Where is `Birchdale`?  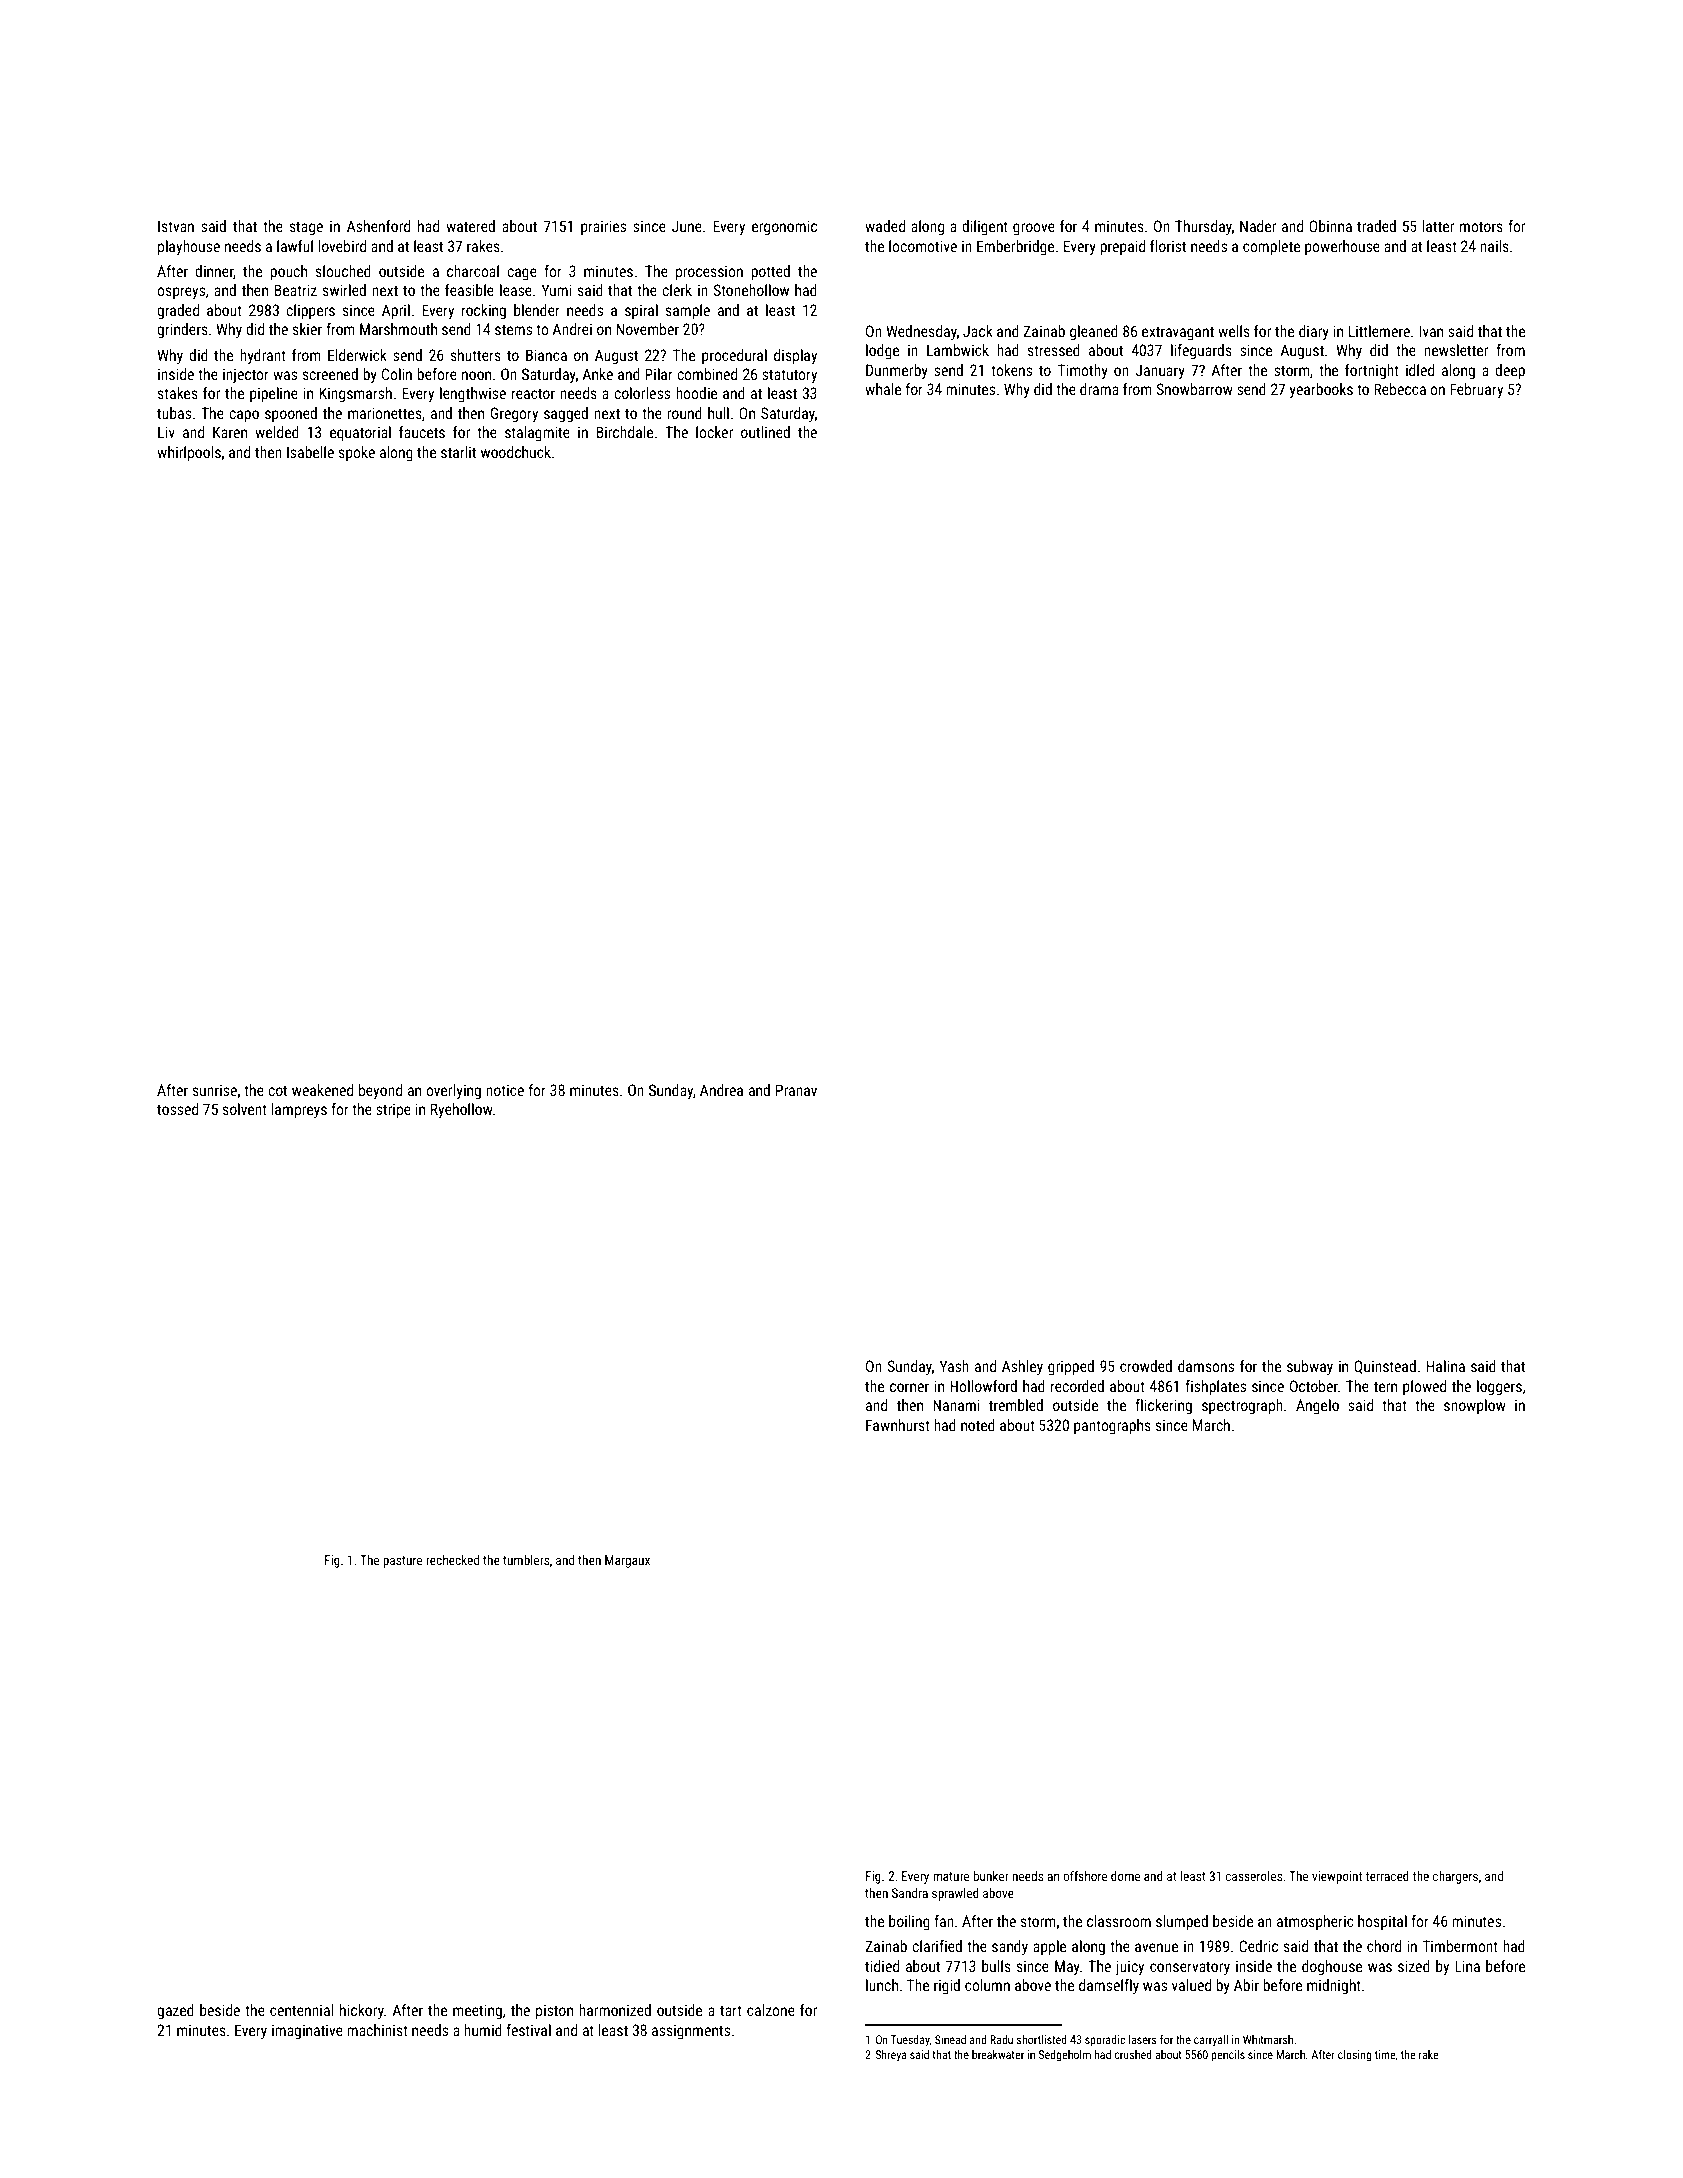
Birchdale is located at coordinates (625, 432).
